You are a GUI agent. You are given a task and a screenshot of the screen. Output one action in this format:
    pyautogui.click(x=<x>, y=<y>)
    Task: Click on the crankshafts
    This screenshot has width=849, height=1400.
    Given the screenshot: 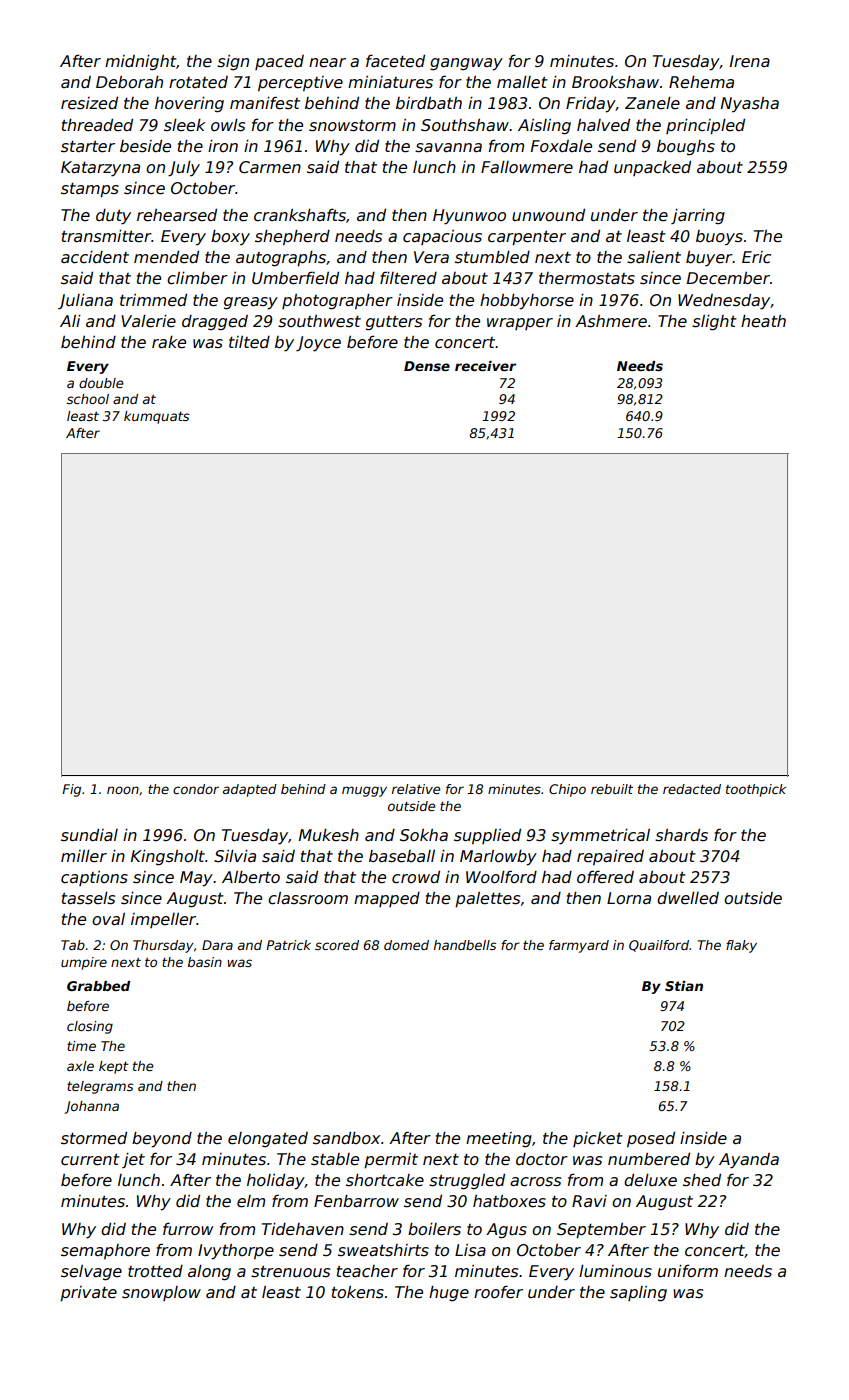 What is the action you would take?
    pyautogui.click(x=300, y=215)
